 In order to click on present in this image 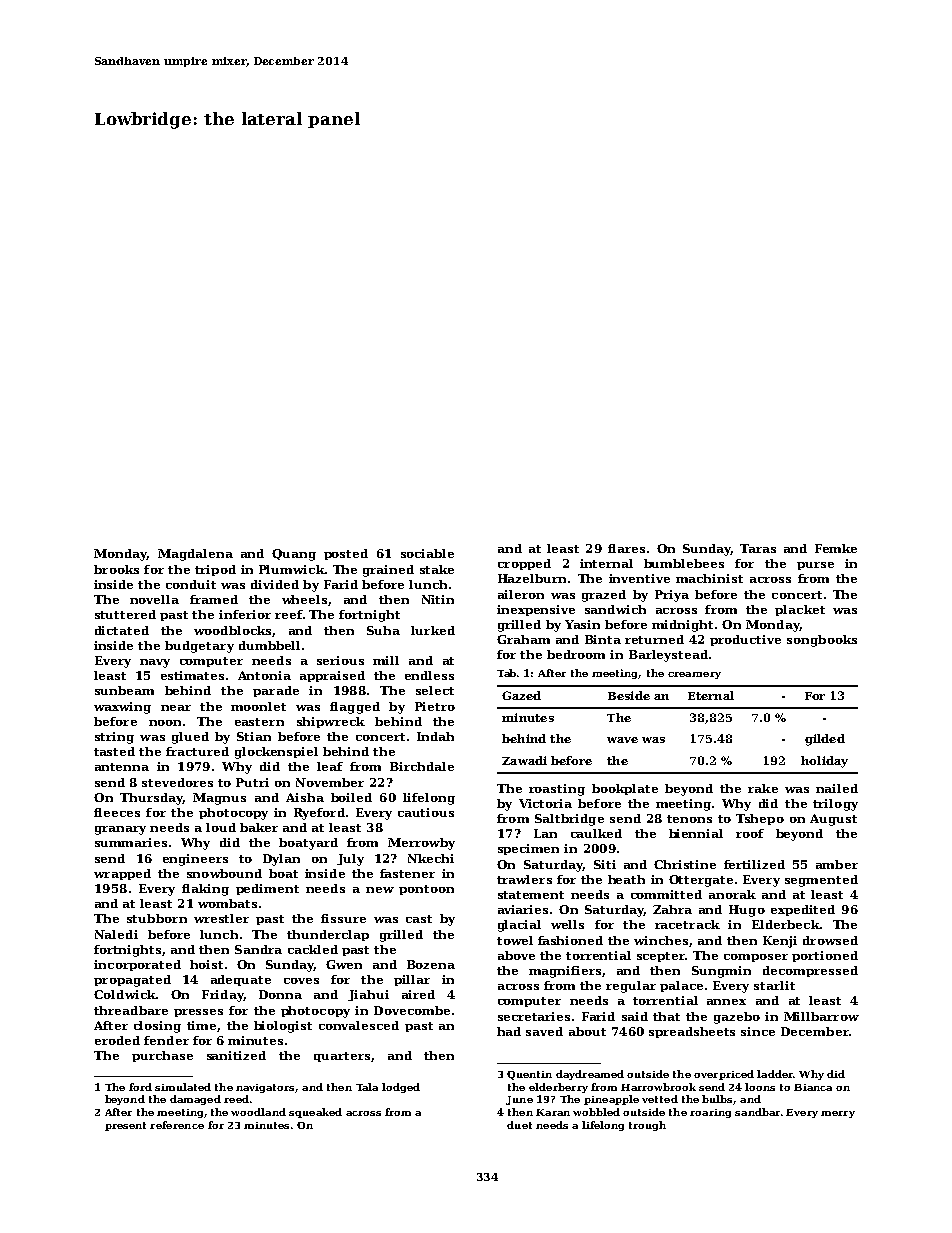, I will do `click(125, 1126)`.
